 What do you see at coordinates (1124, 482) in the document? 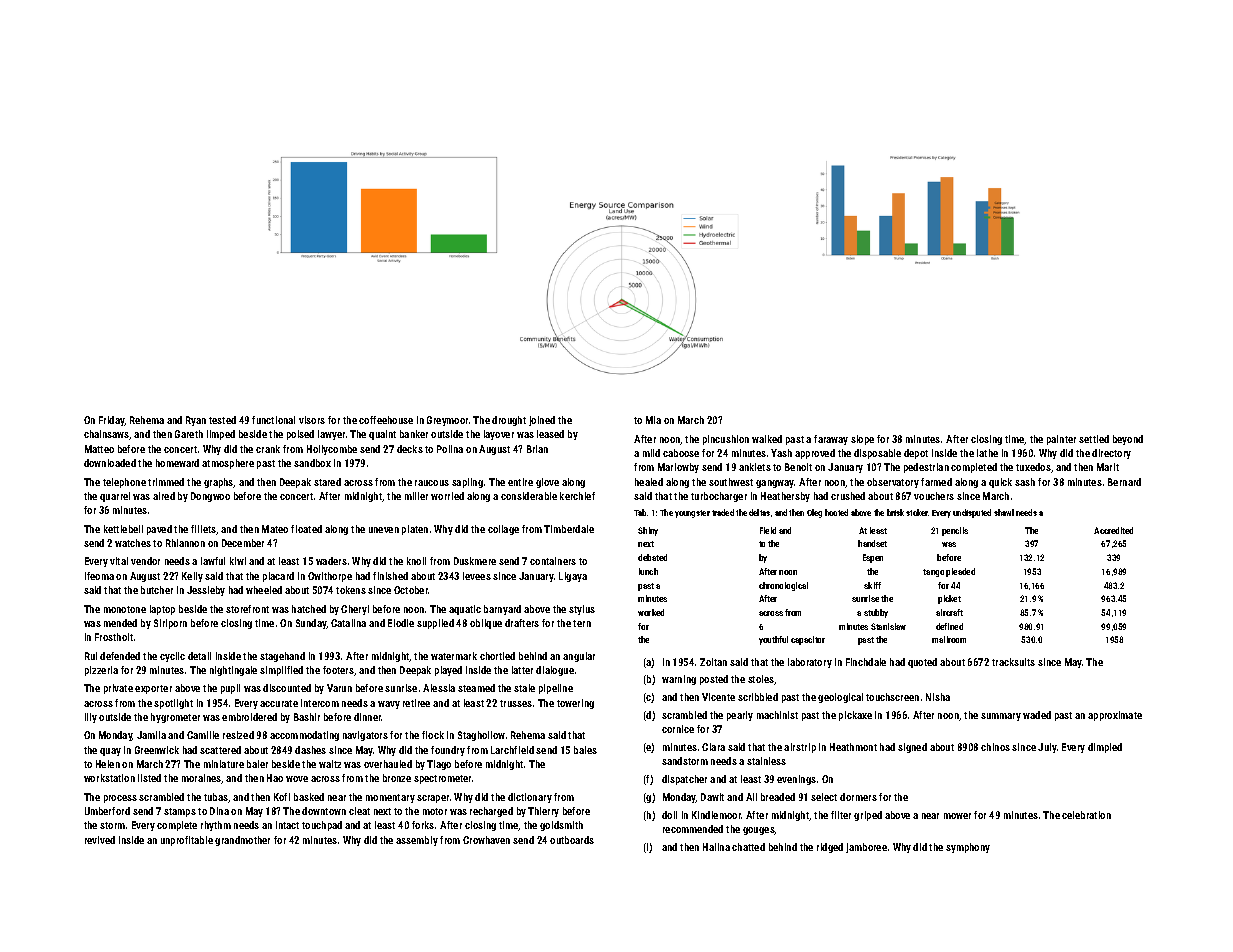
I see `Bernard` at bounding box center [1124, 482].
